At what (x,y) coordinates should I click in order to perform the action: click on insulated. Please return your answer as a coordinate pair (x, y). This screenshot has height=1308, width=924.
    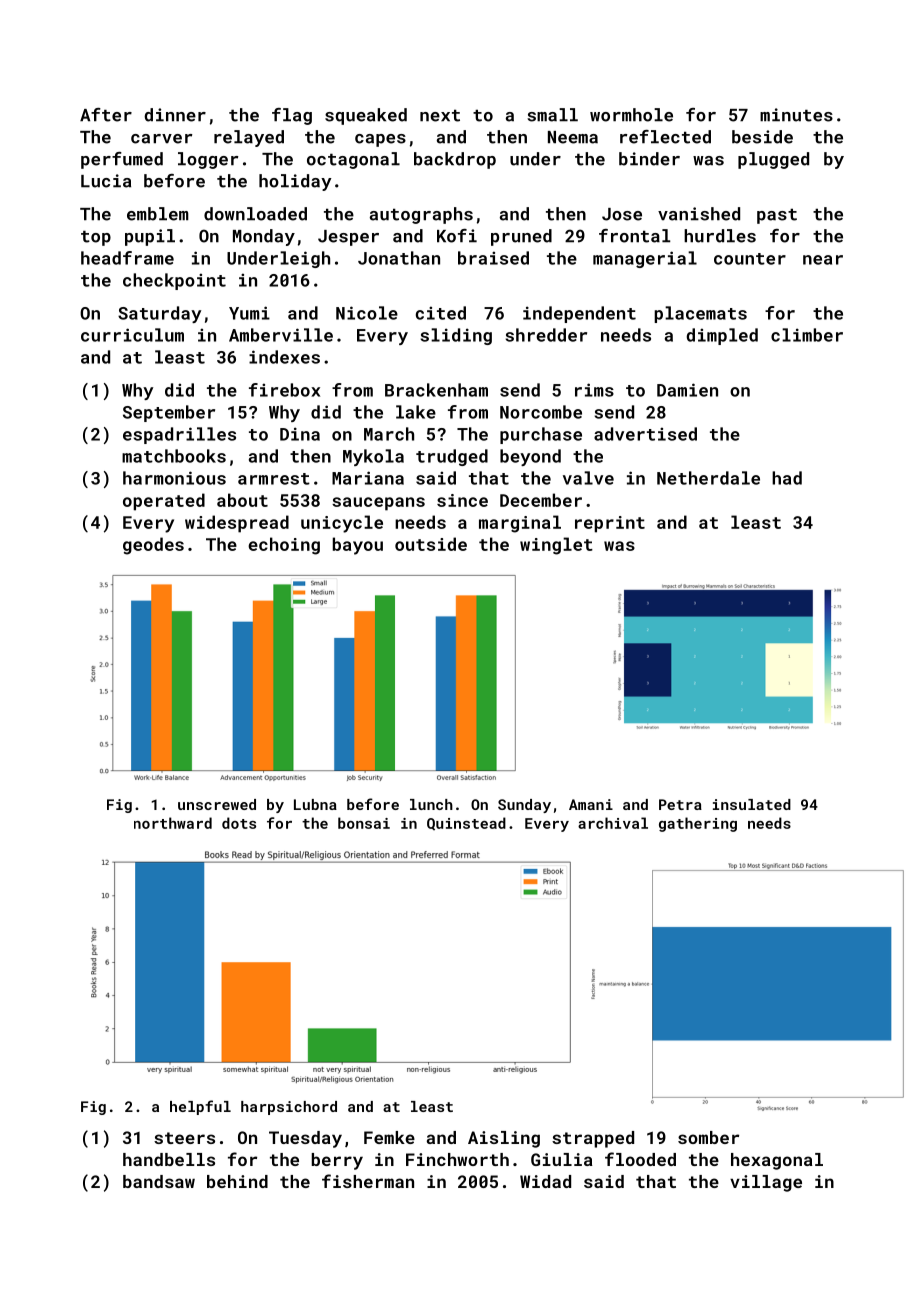
    Looking at the image, I should click on (752, 804).
